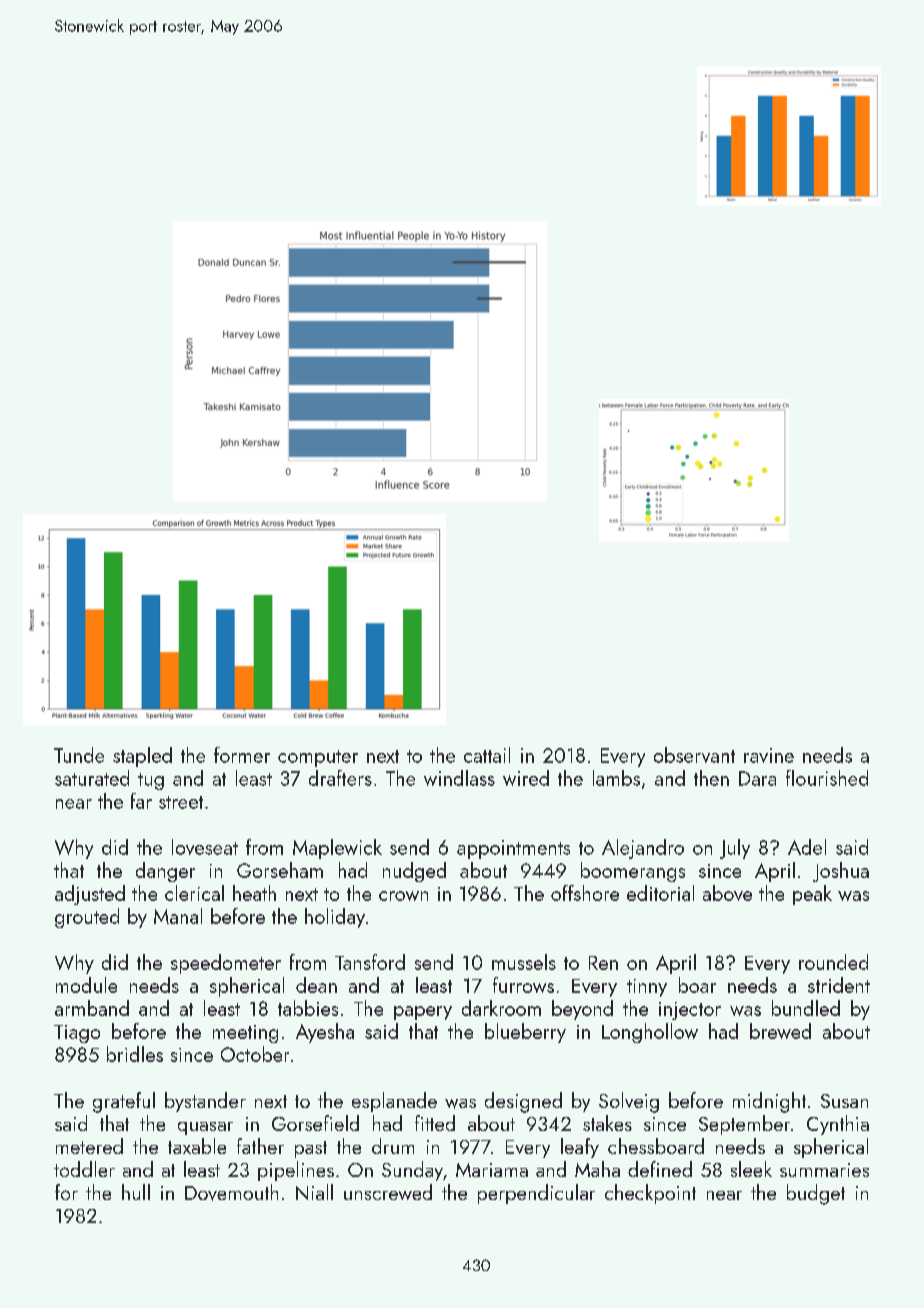  I want to click on Cynthia, so click(838, 1125).
